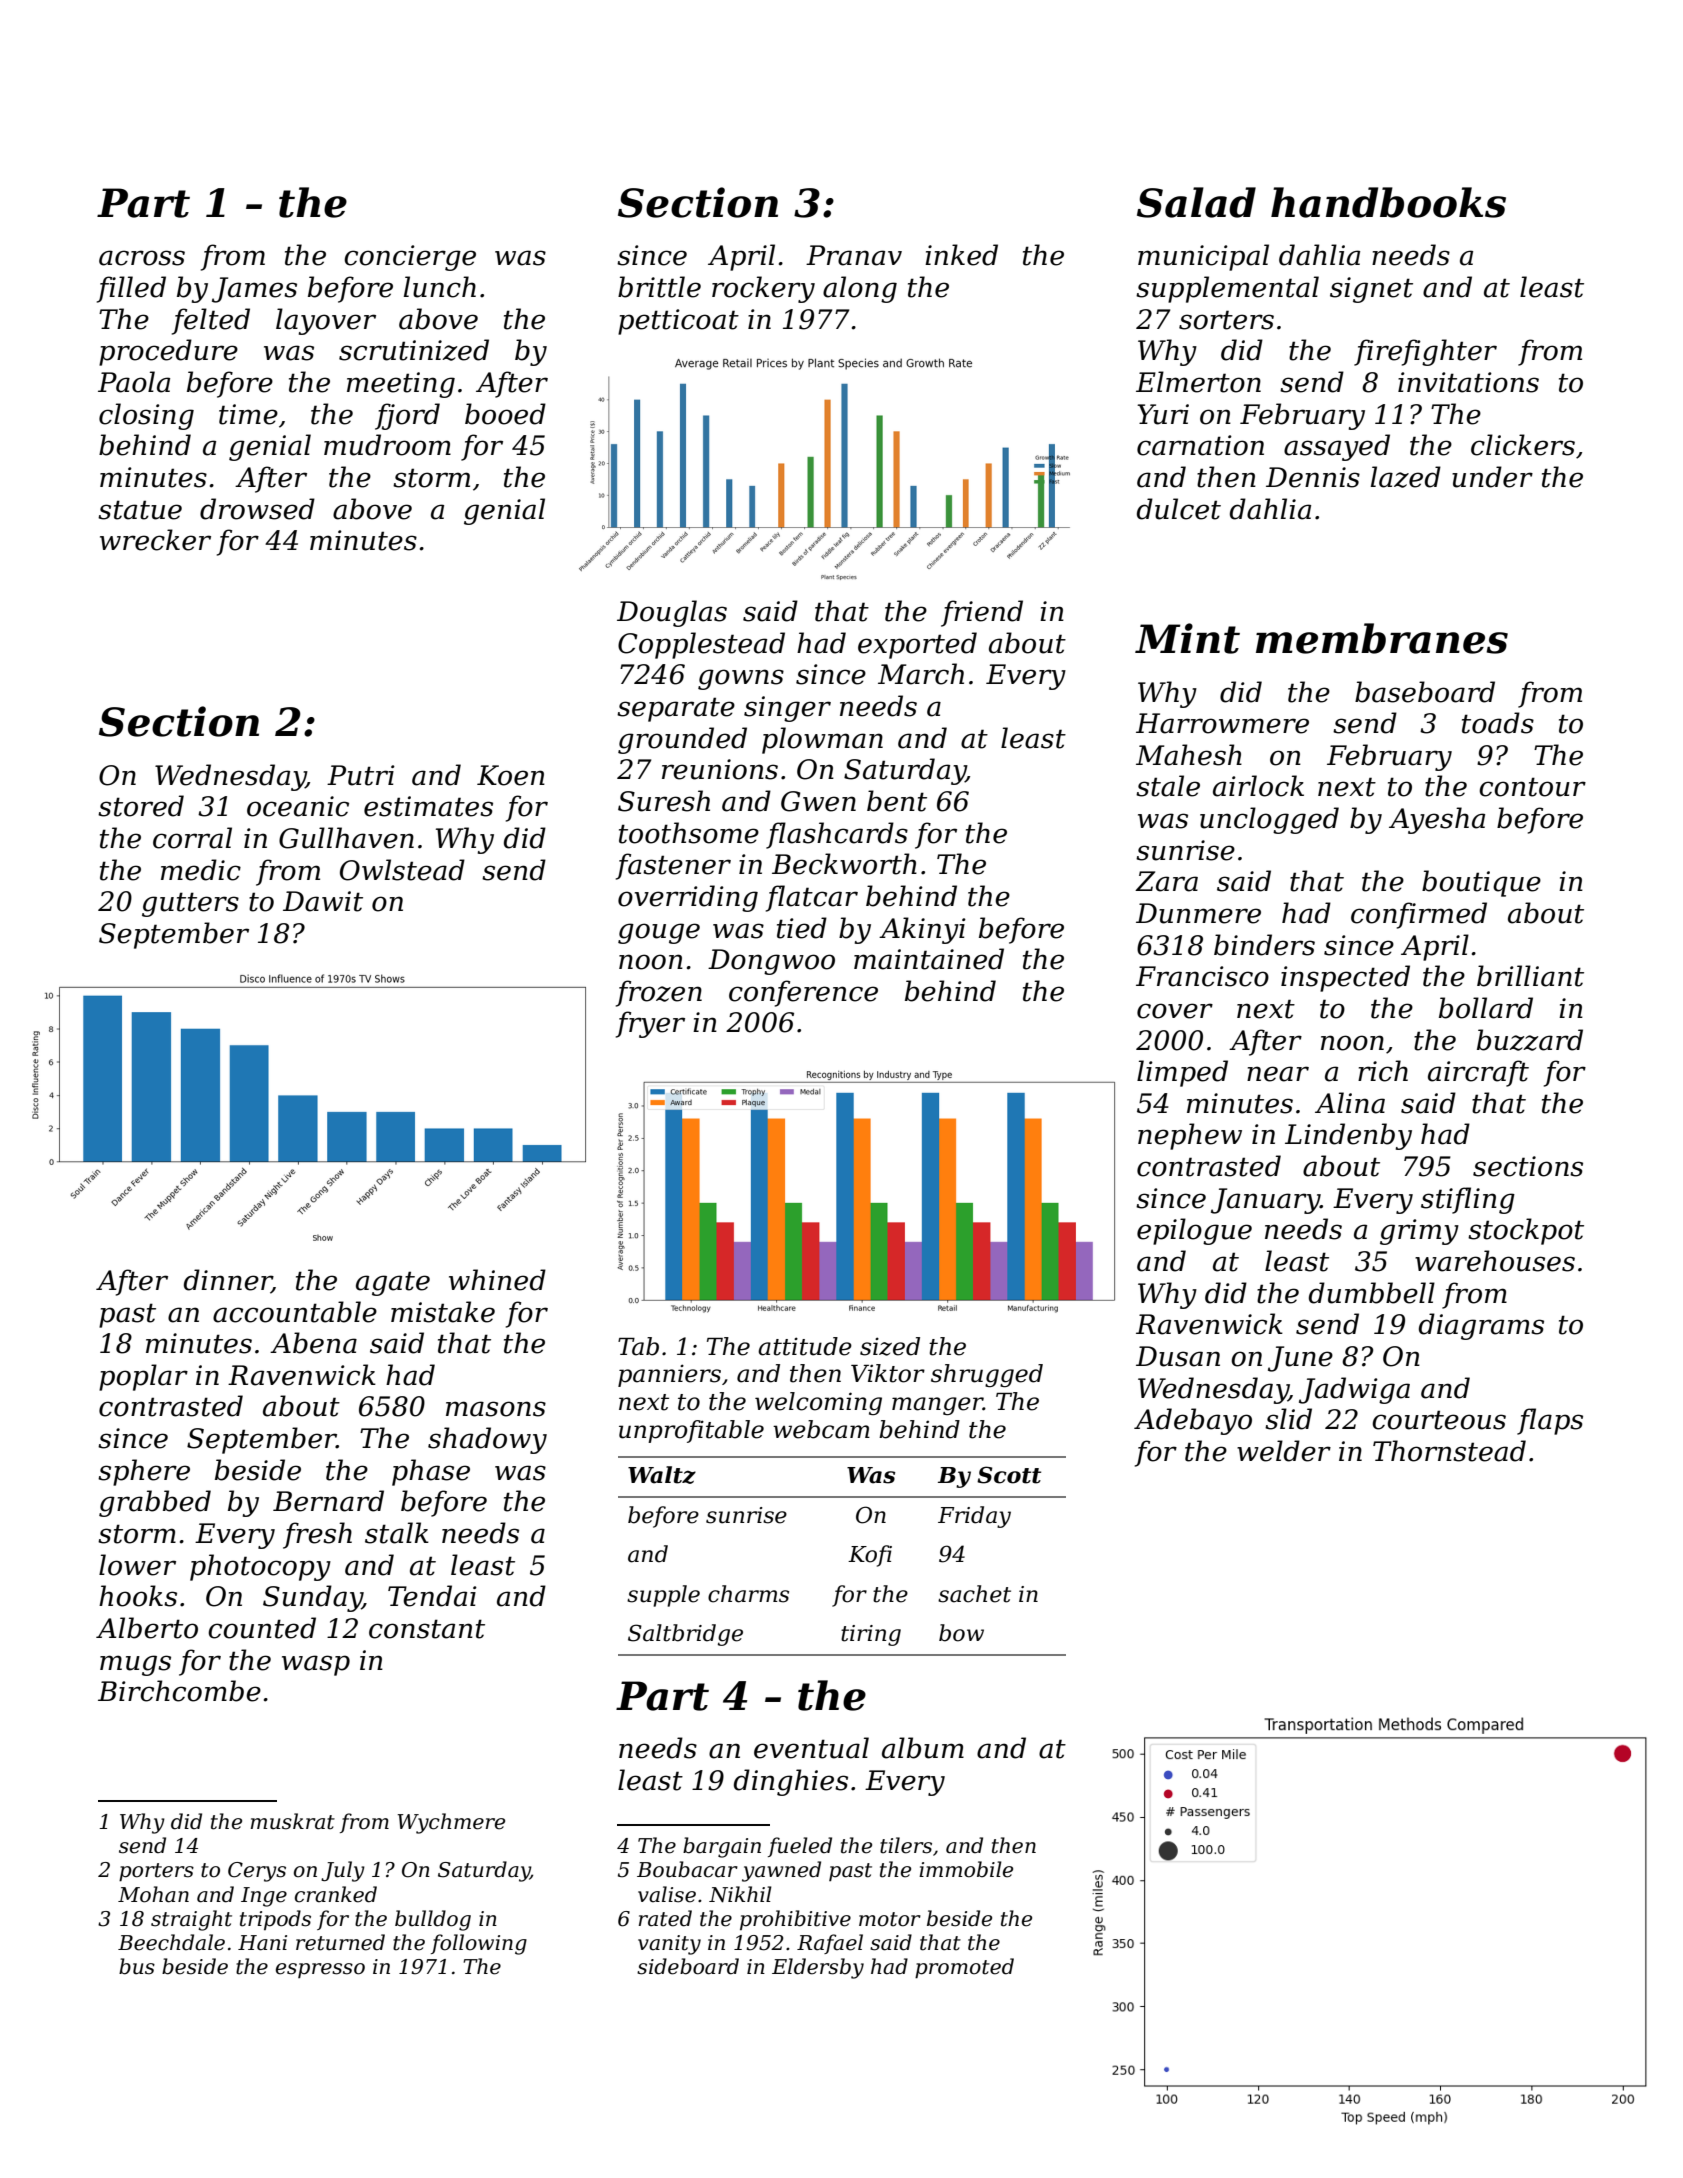  What do you see at coordinates (156, 1872) in the image?
I see `porters` at bounding box center [156, 1872].
